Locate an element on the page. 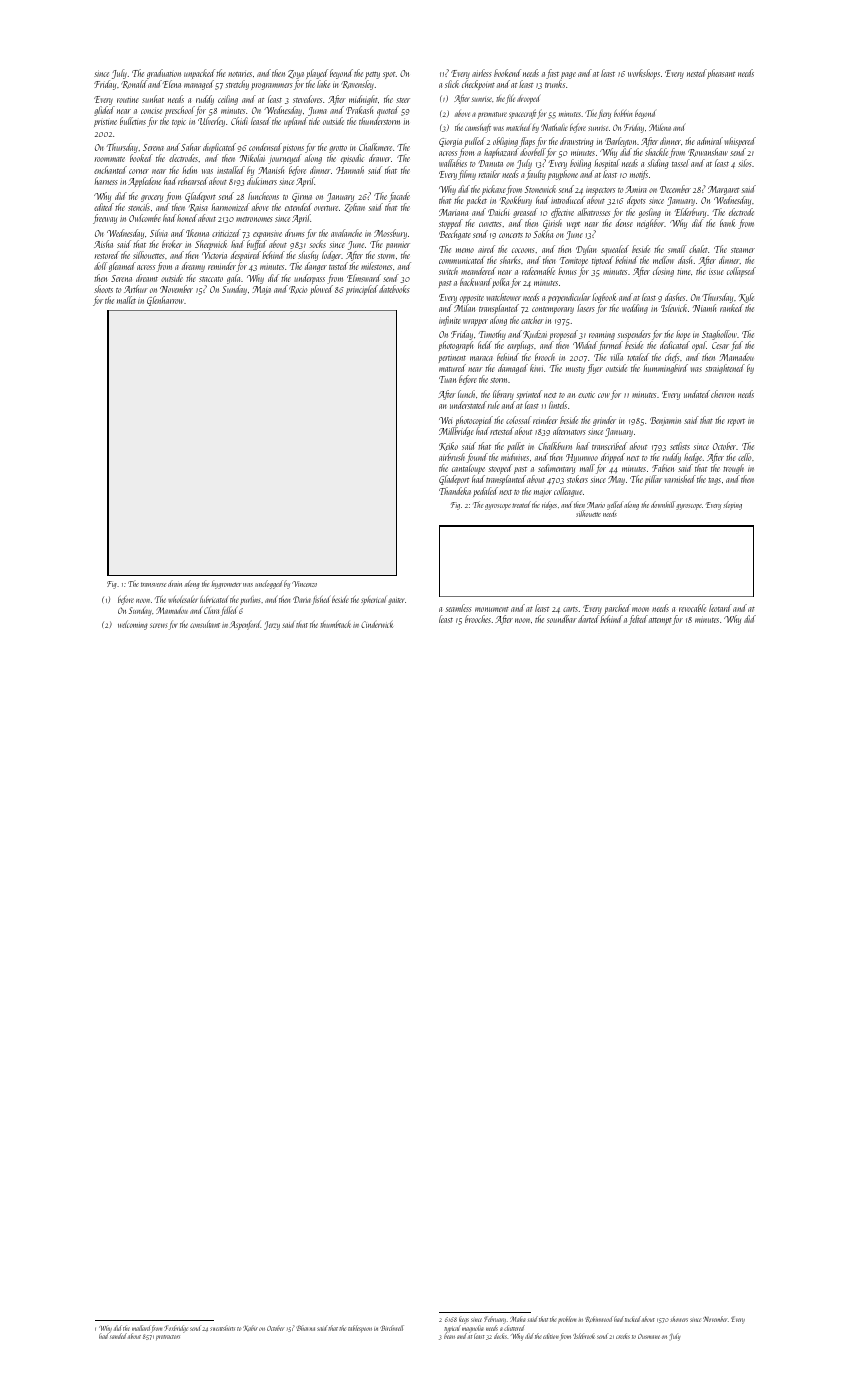 This image has height=1400, width=849. bean is located at coordinates (449, 1336).
